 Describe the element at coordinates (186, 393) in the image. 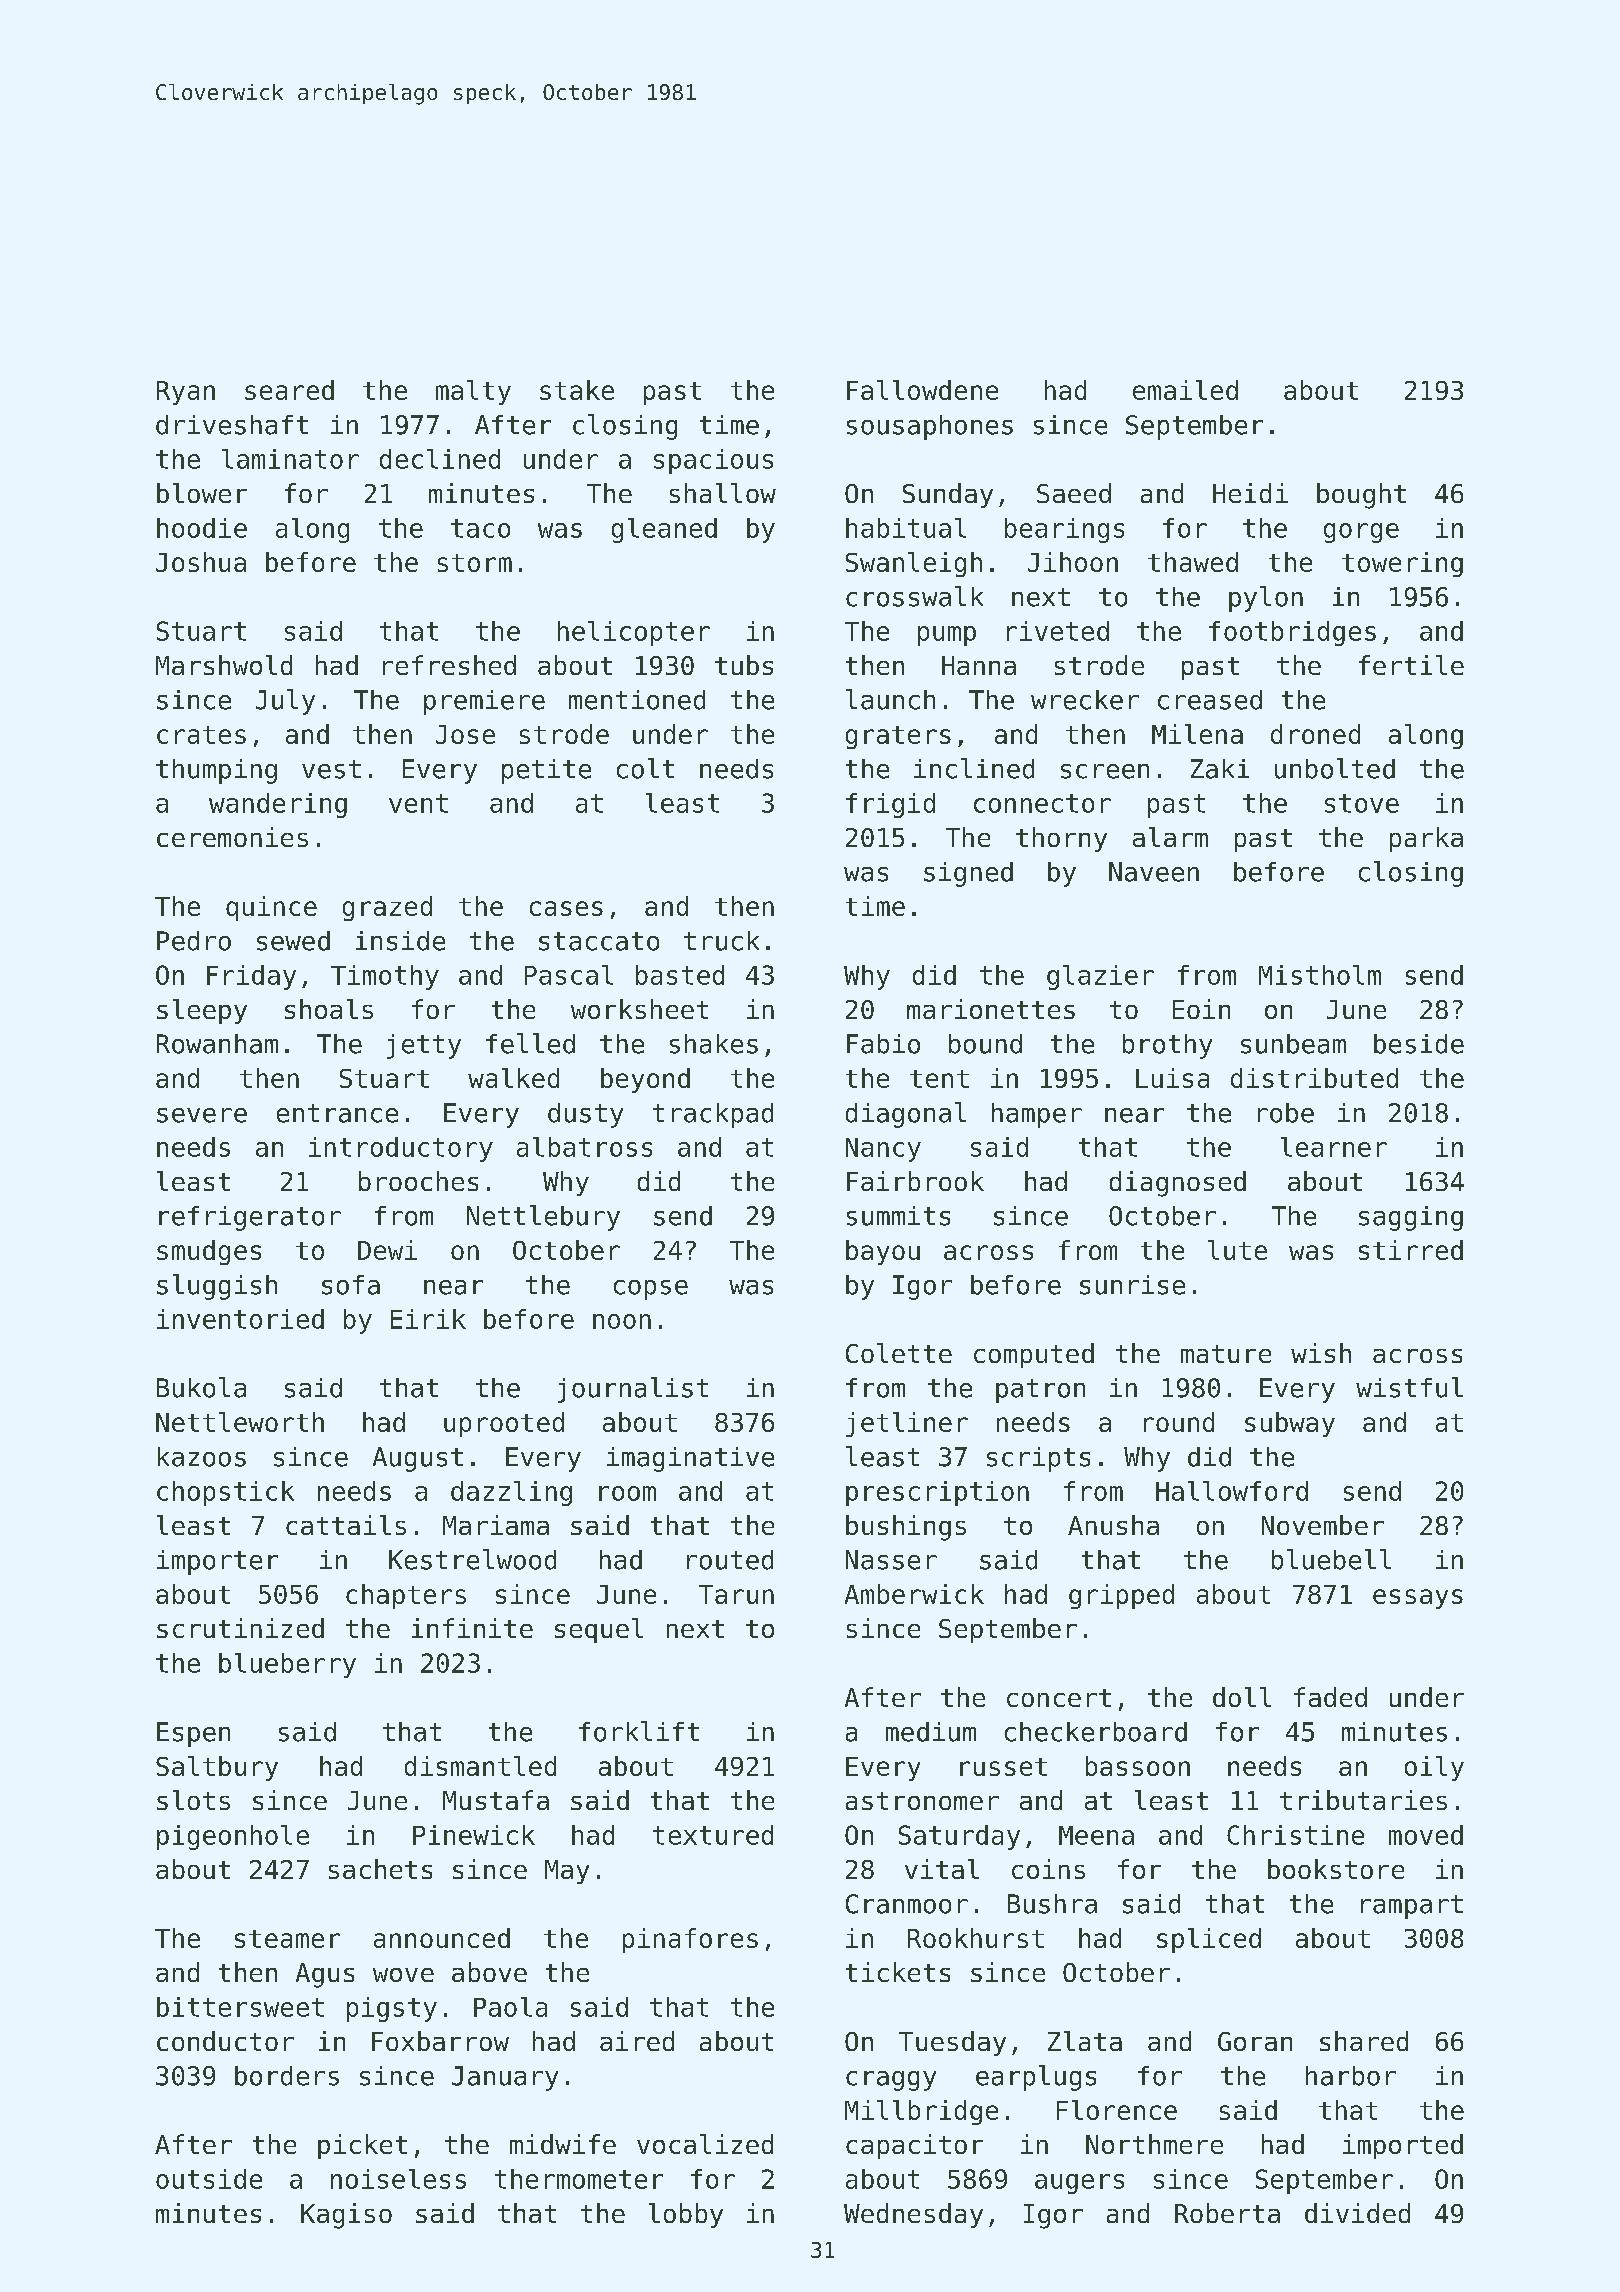

I see `Ryan` at that location.
